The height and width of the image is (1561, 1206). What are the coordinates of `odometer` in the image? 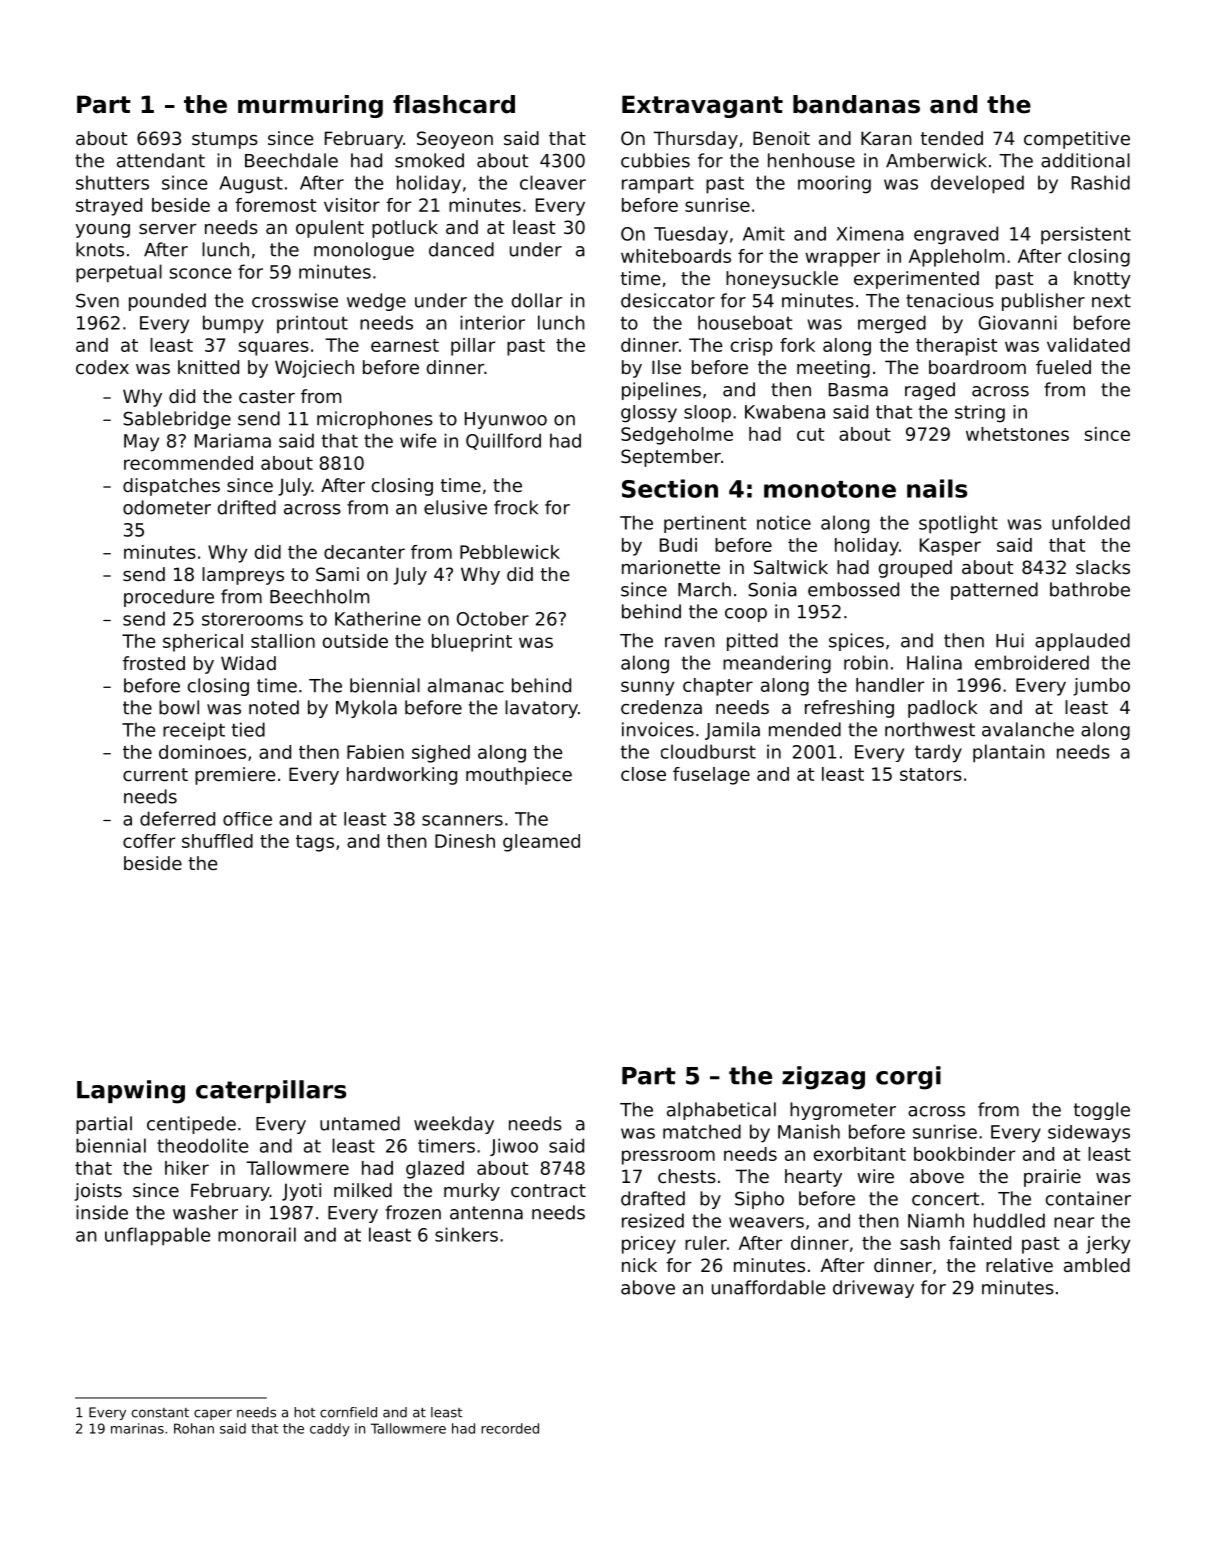 It's located at (167, 507).
